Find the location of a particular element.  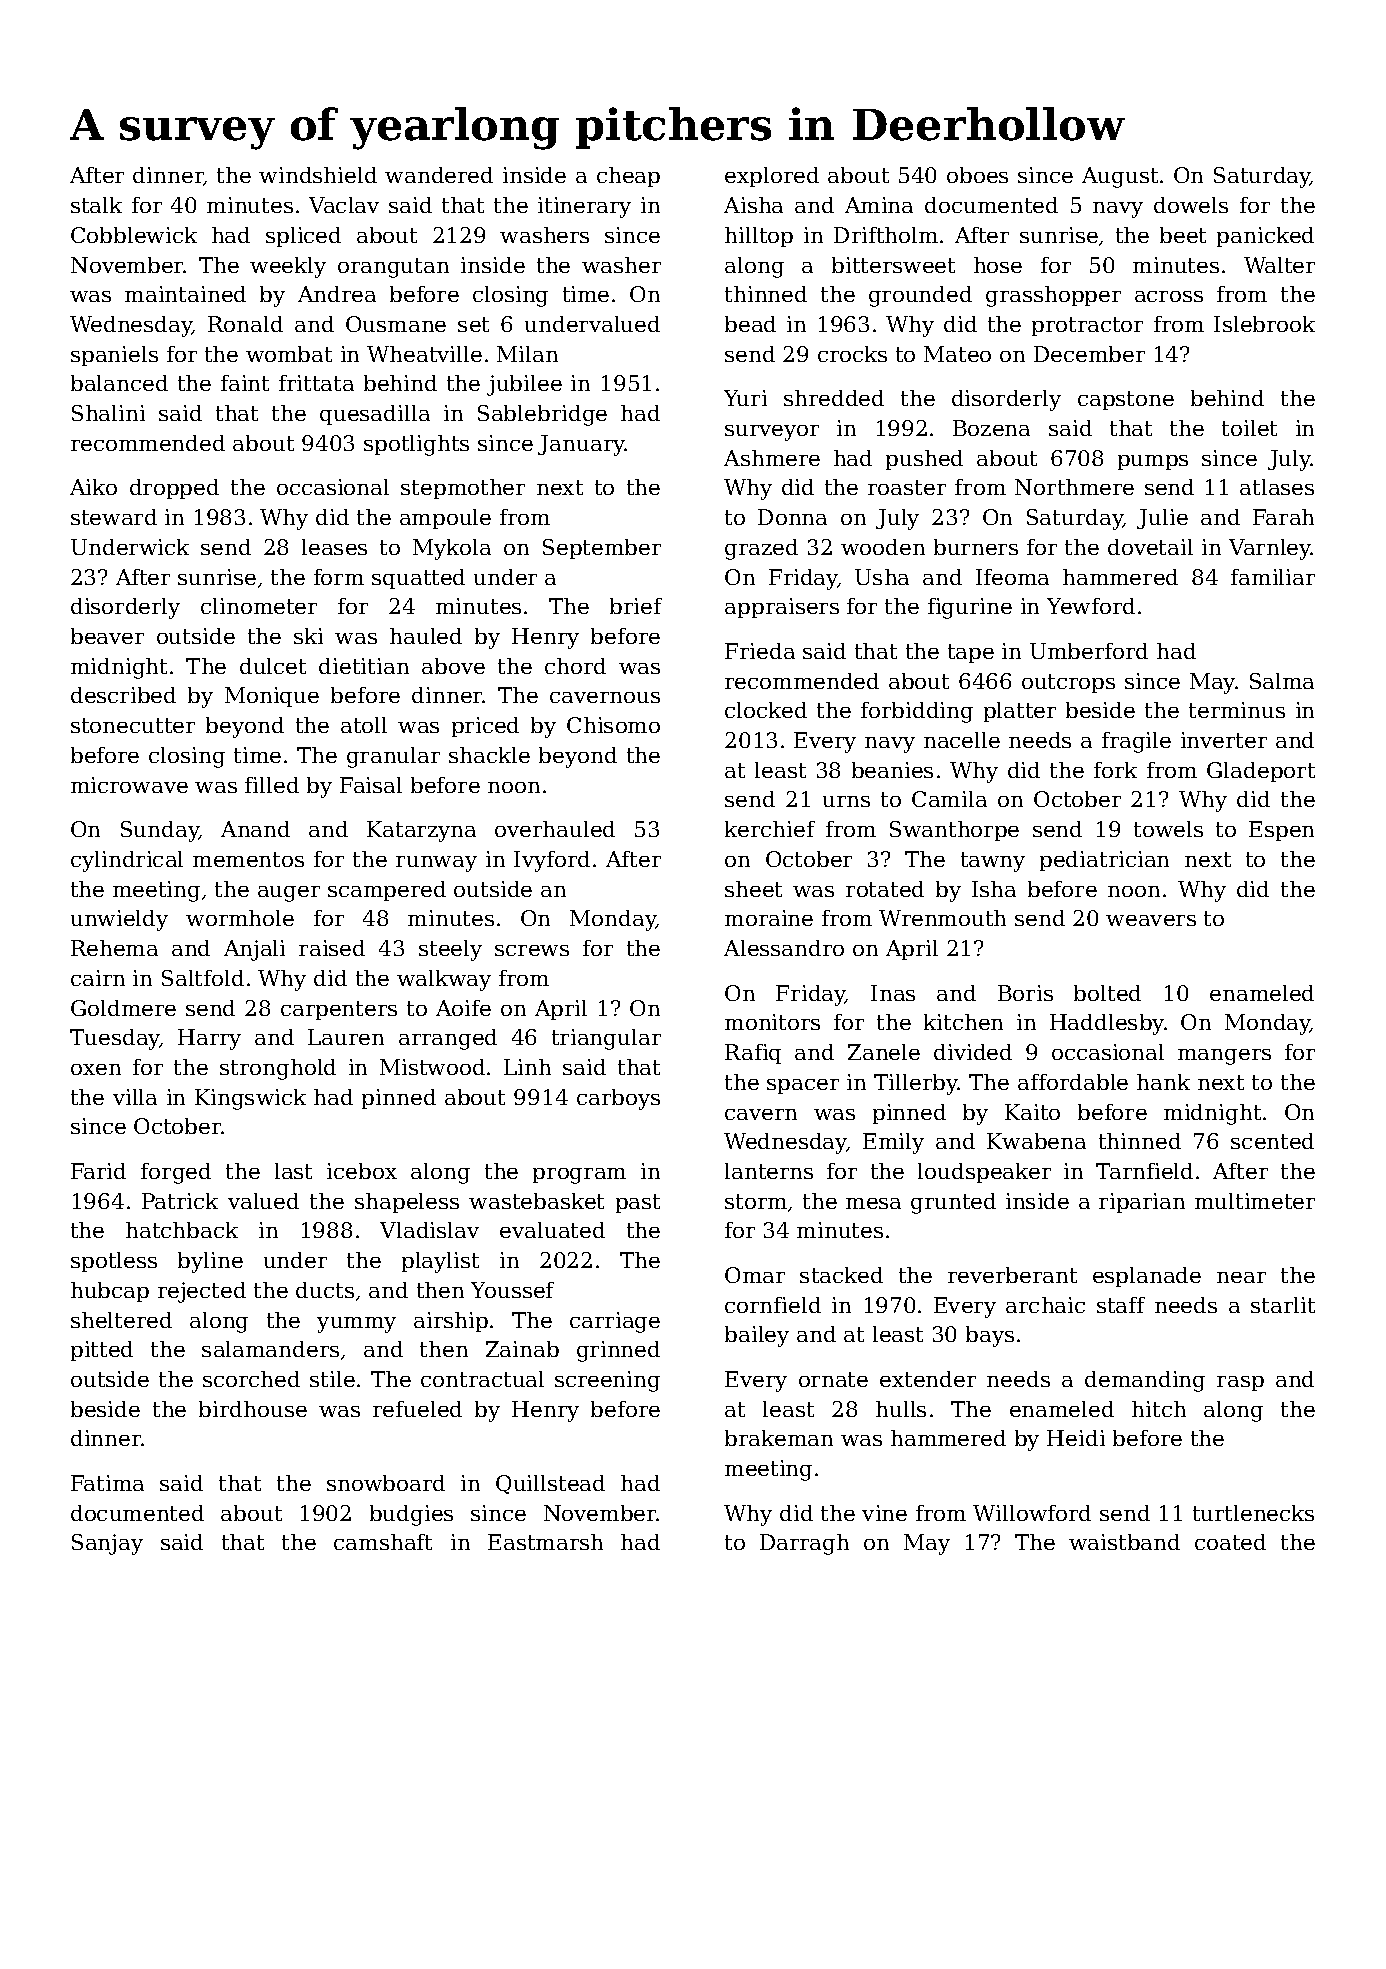

Vaclav is located at coordinates (344, 205).
